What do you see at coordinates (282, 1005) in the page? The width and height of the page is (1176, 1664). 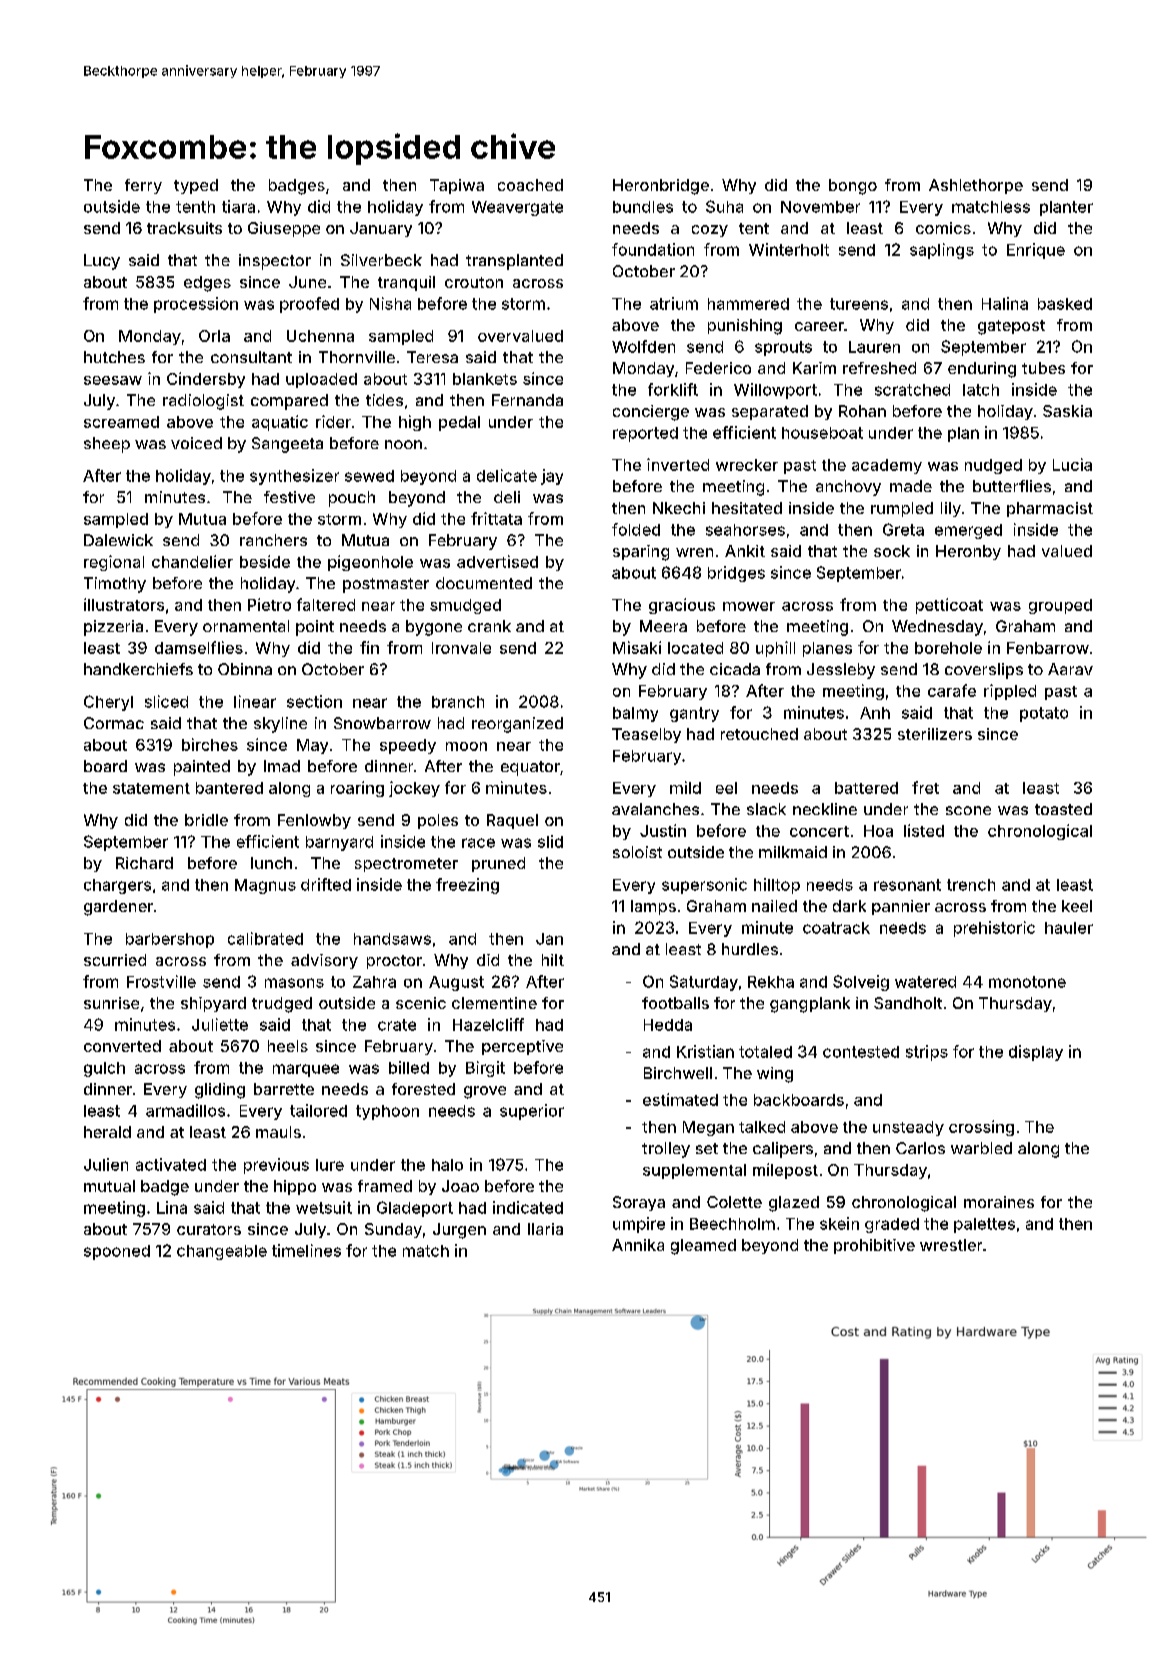 I see `trudged` at bounding box center [282, 1005].
